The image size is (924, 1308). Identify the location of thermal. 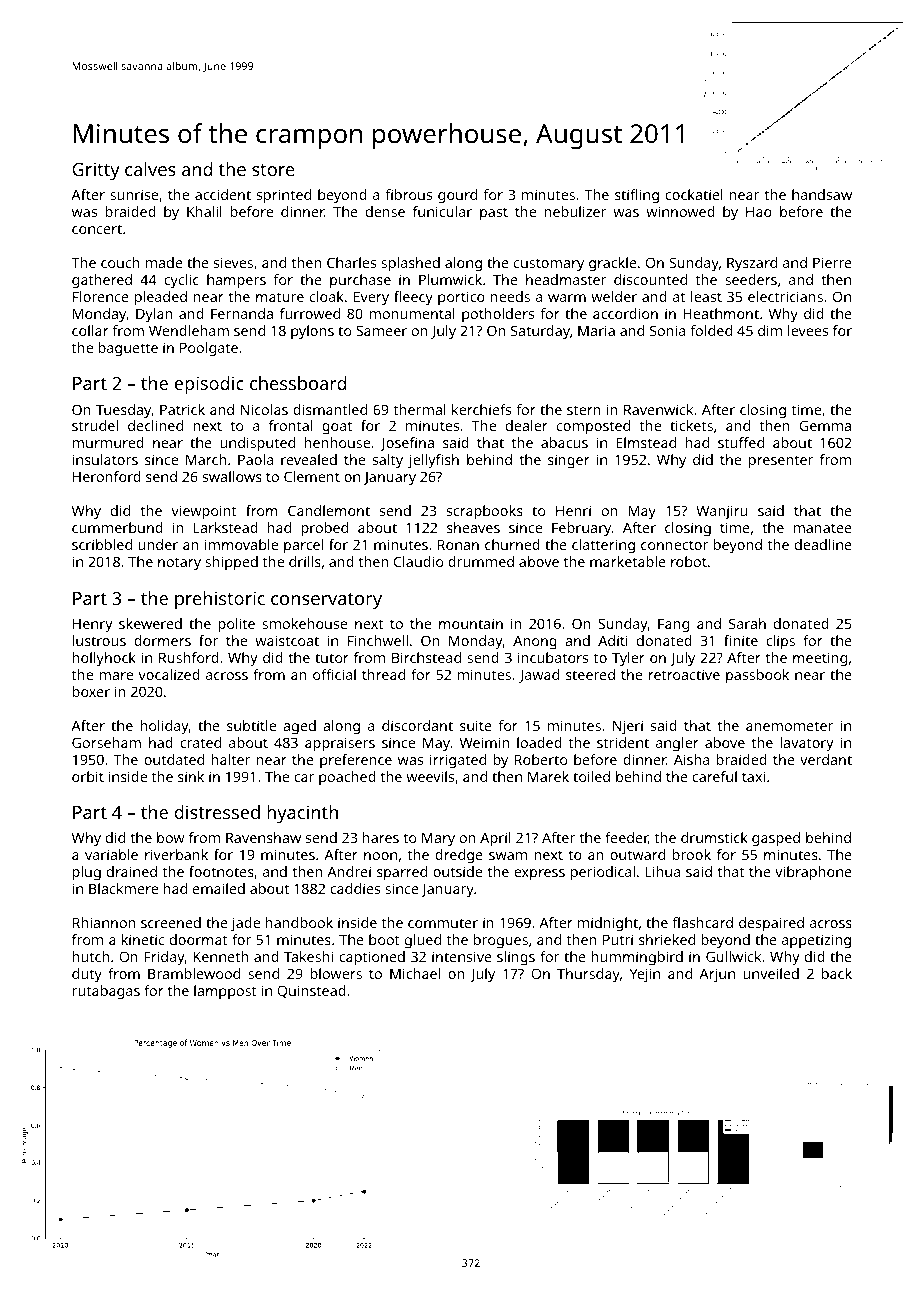
(420, 409).
